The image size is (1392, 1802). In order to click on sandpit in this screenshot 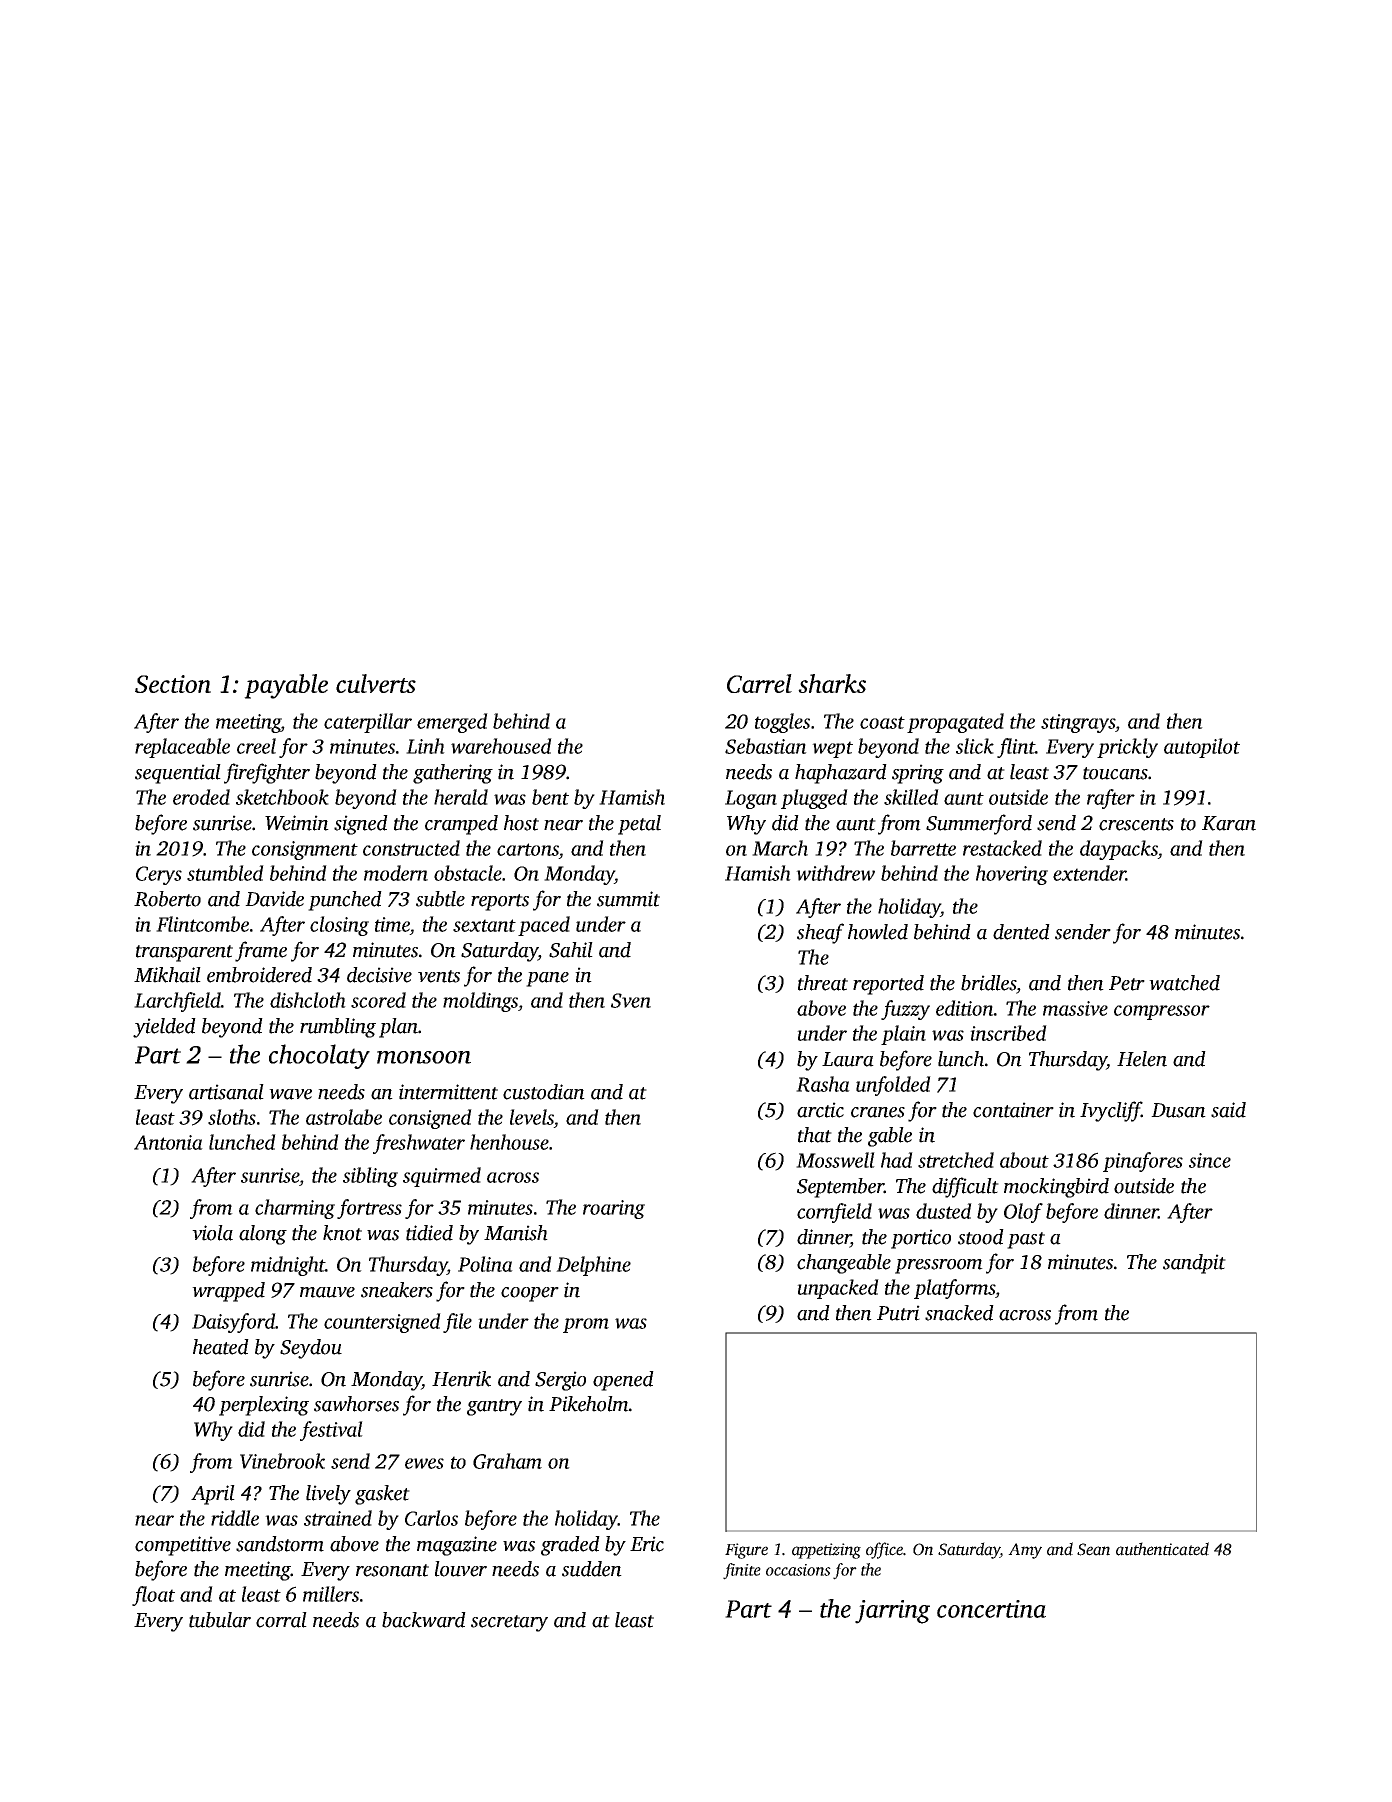, I will do `click(1194, 1264)`.
